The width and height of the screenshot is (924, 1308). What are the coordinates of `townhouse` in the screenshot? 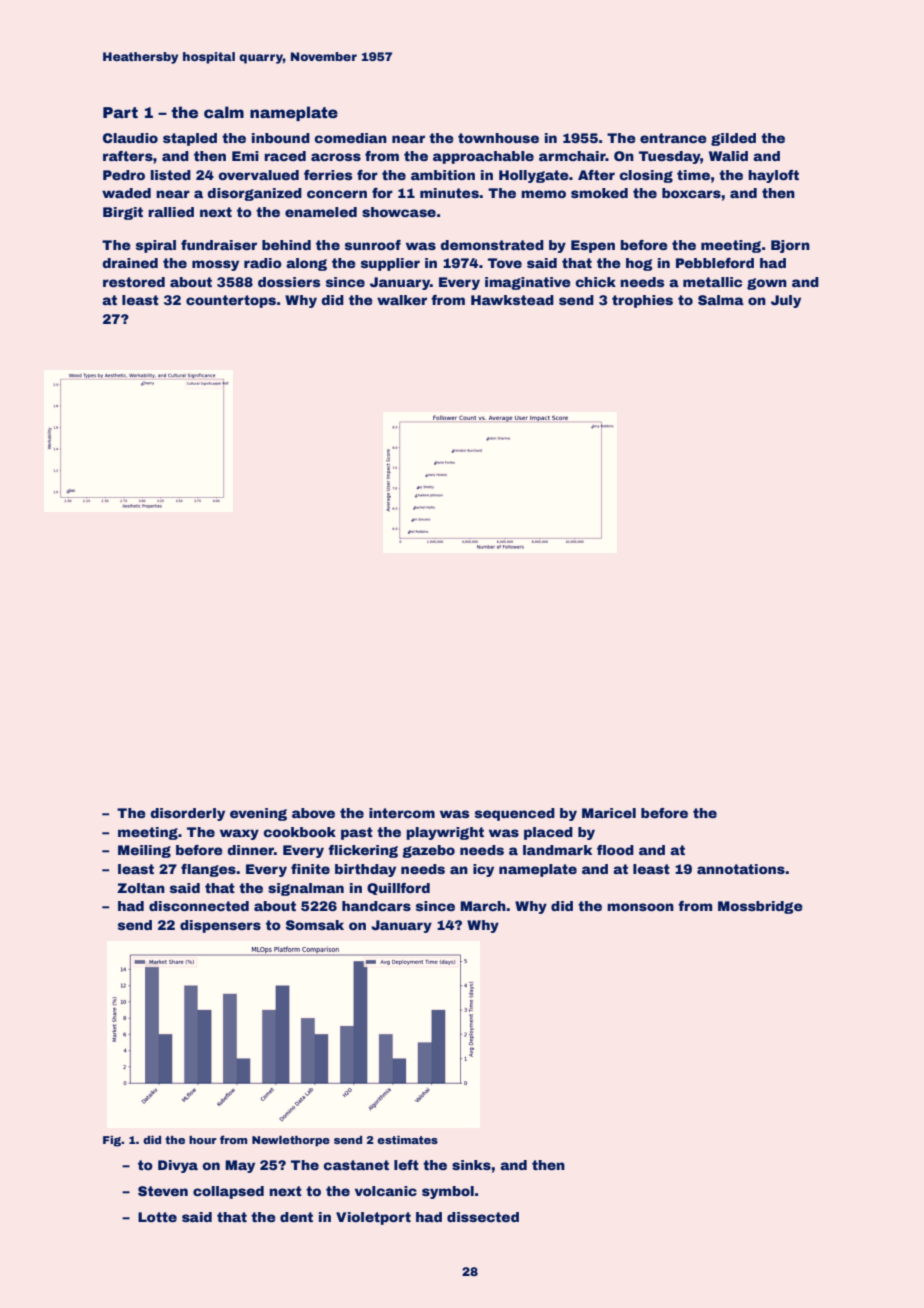 It's located at (498, 138).
